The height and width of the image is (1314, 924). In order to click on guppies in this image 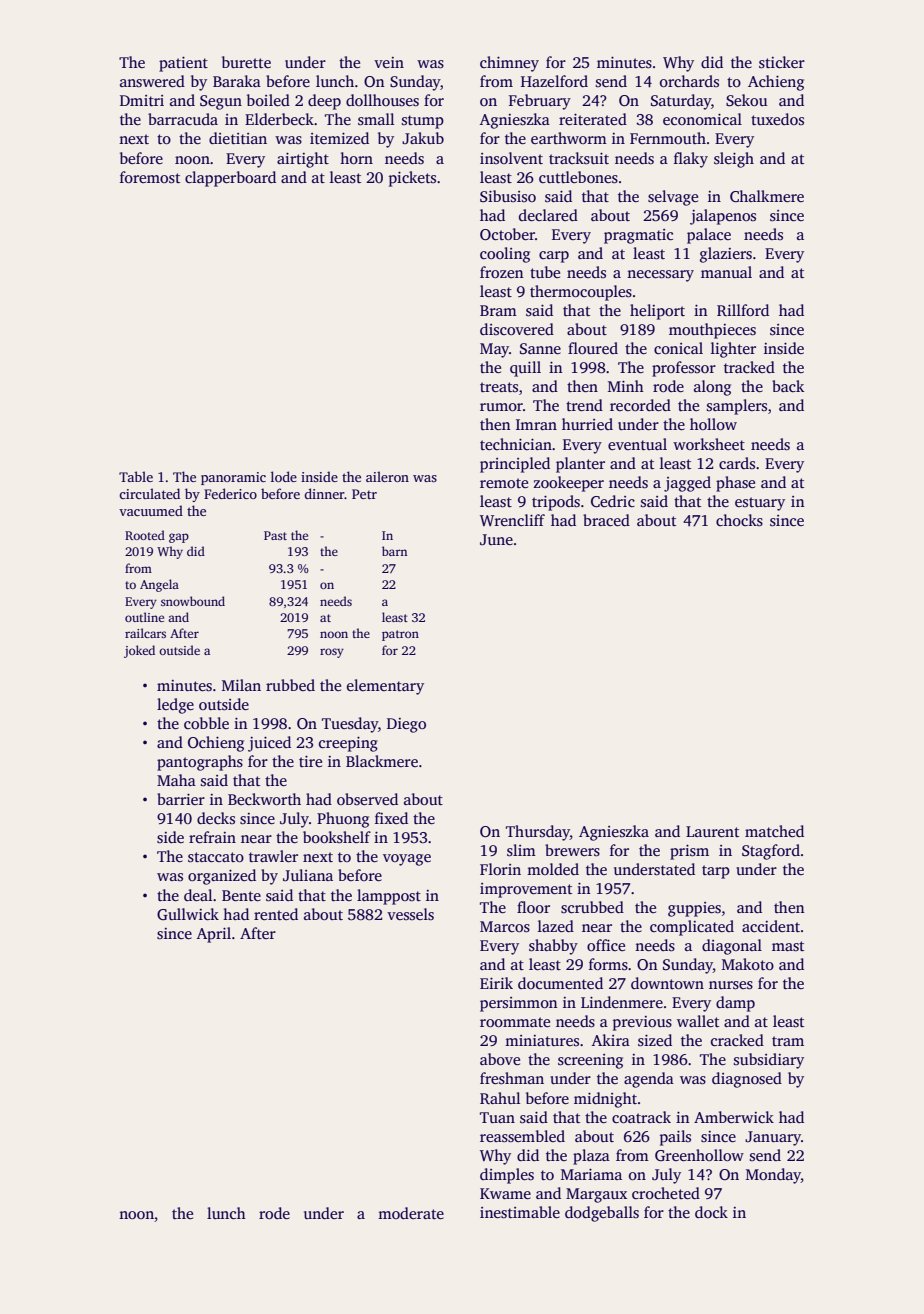, I will do `click(694, 909)`.
